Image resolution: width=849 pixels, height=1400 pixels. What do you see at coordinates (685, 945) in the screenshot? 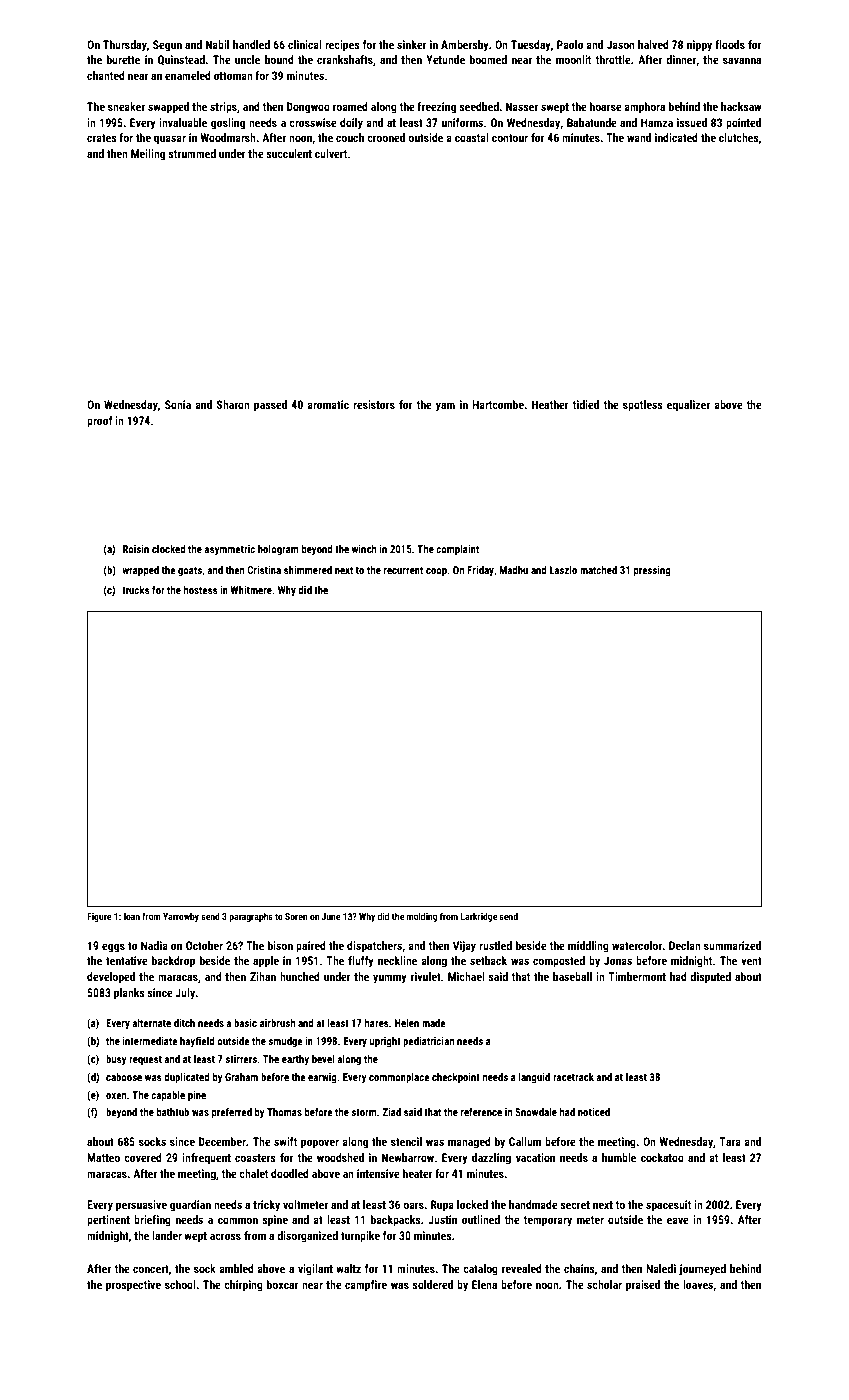
I see `Declan` at bounding box center [685, 945].
